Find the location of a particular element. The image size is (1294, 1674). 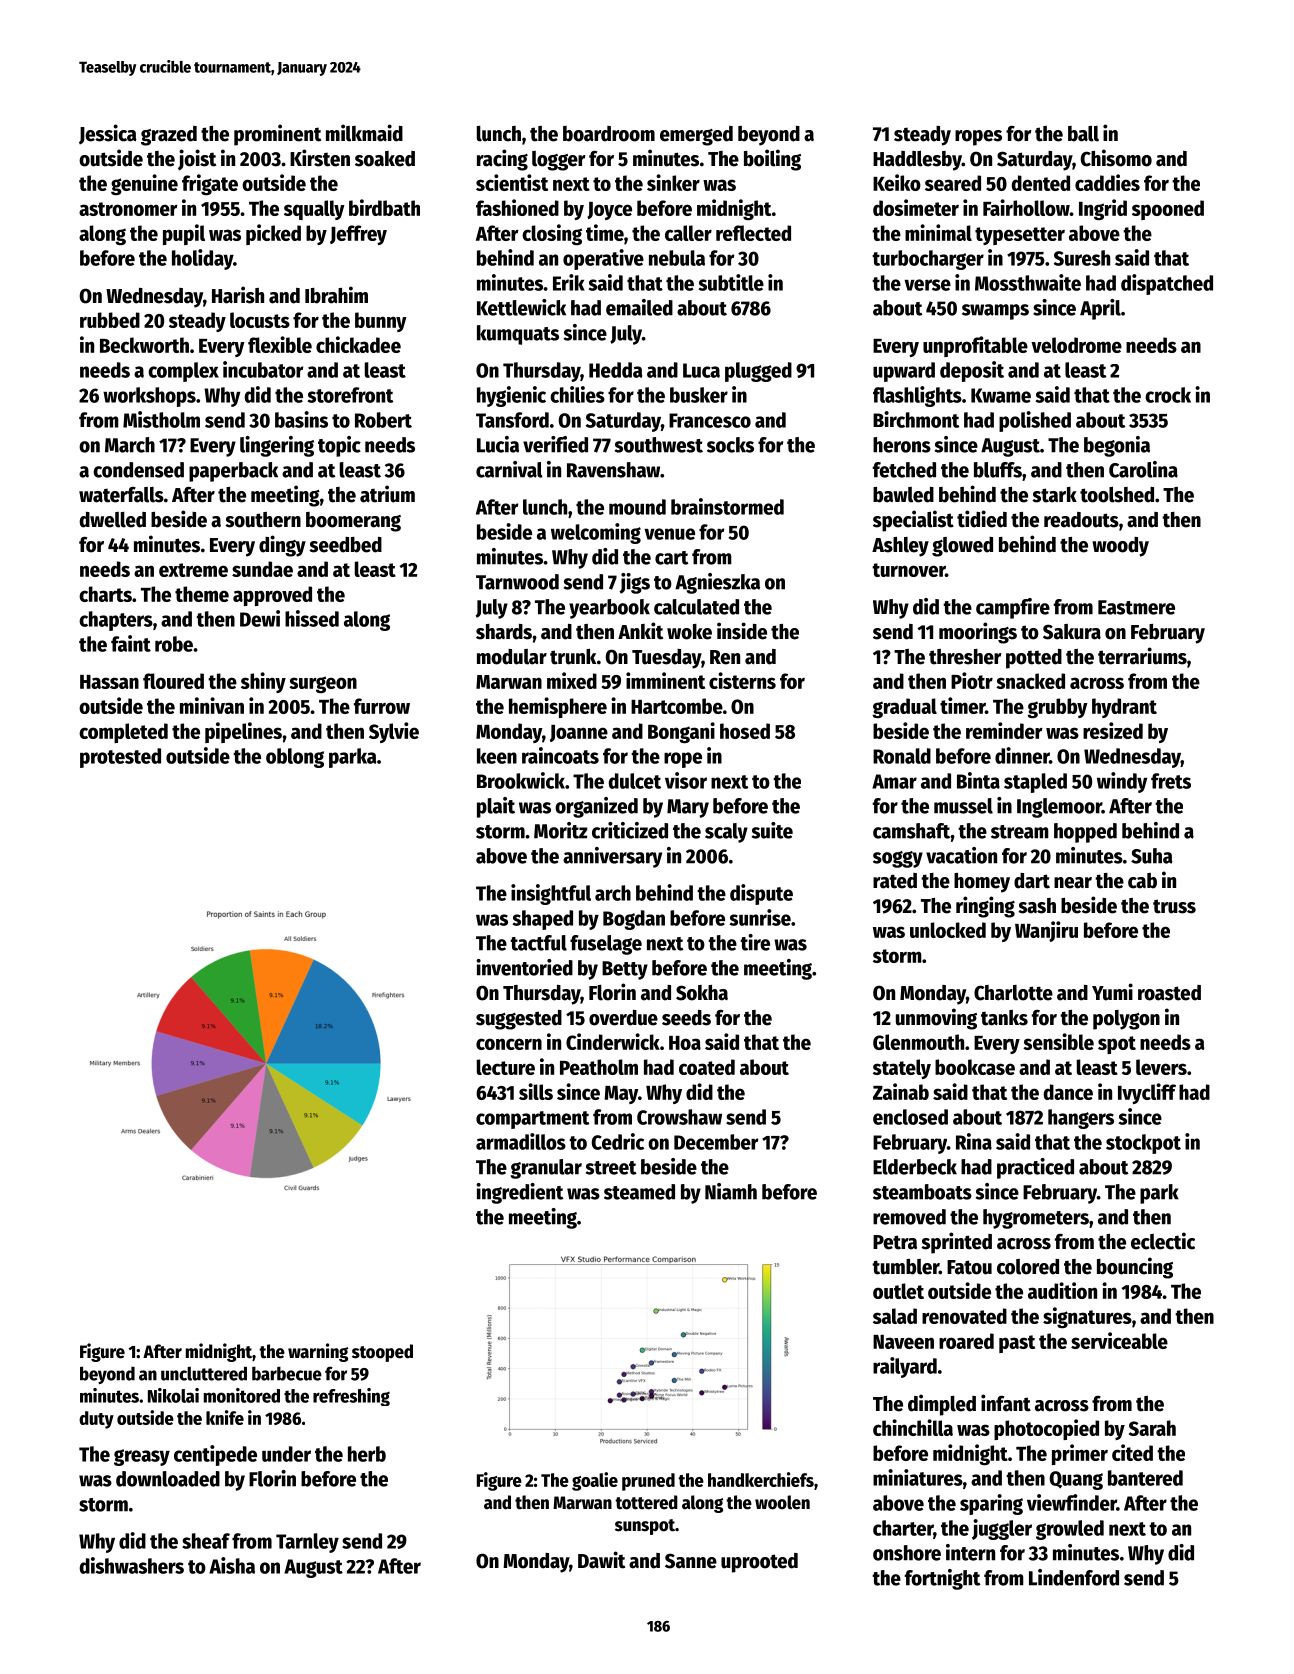

boardroom is located at coordinates (609, 134).
